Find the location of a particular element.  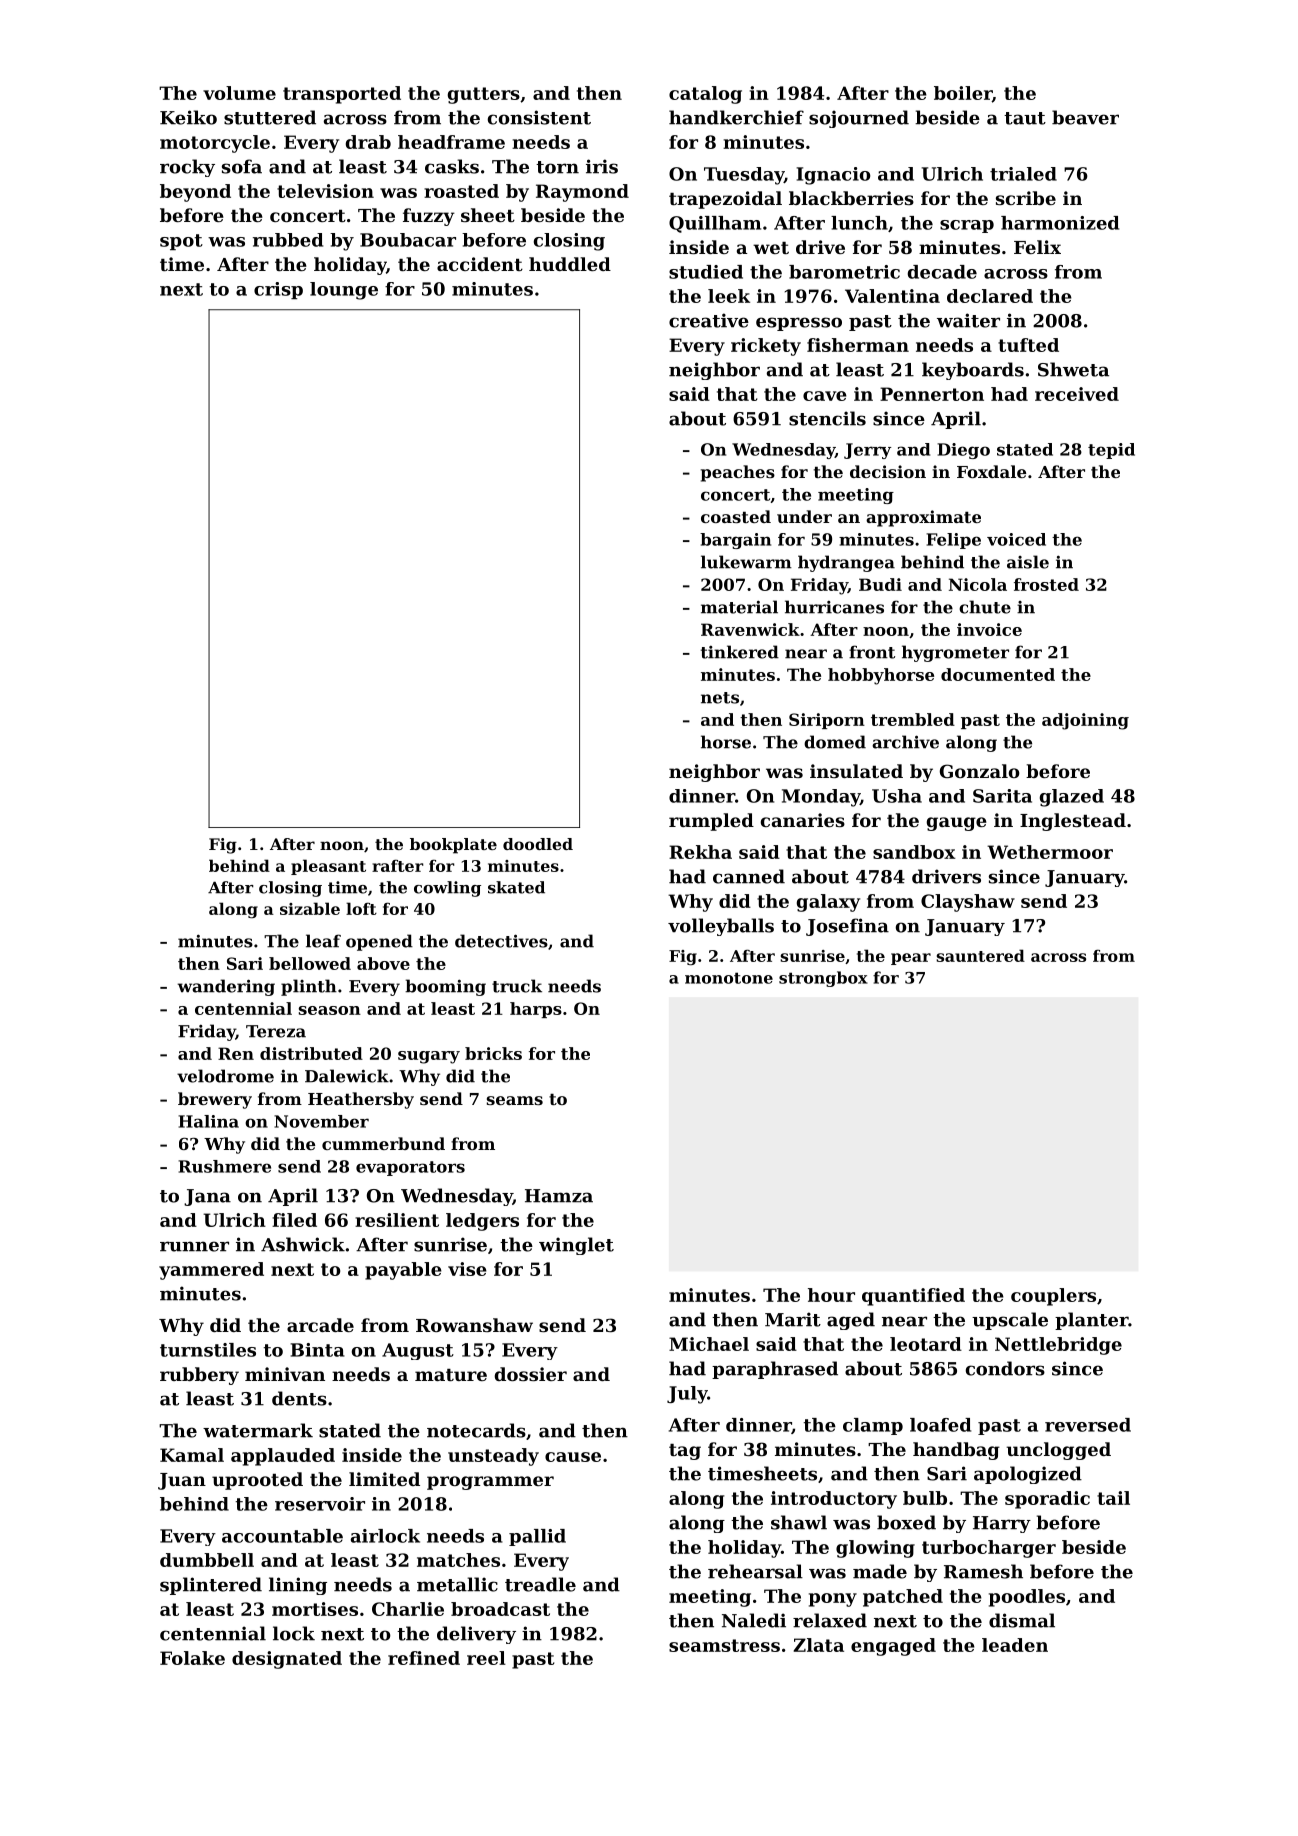

pleasant is located at coordinates (328, 867).
